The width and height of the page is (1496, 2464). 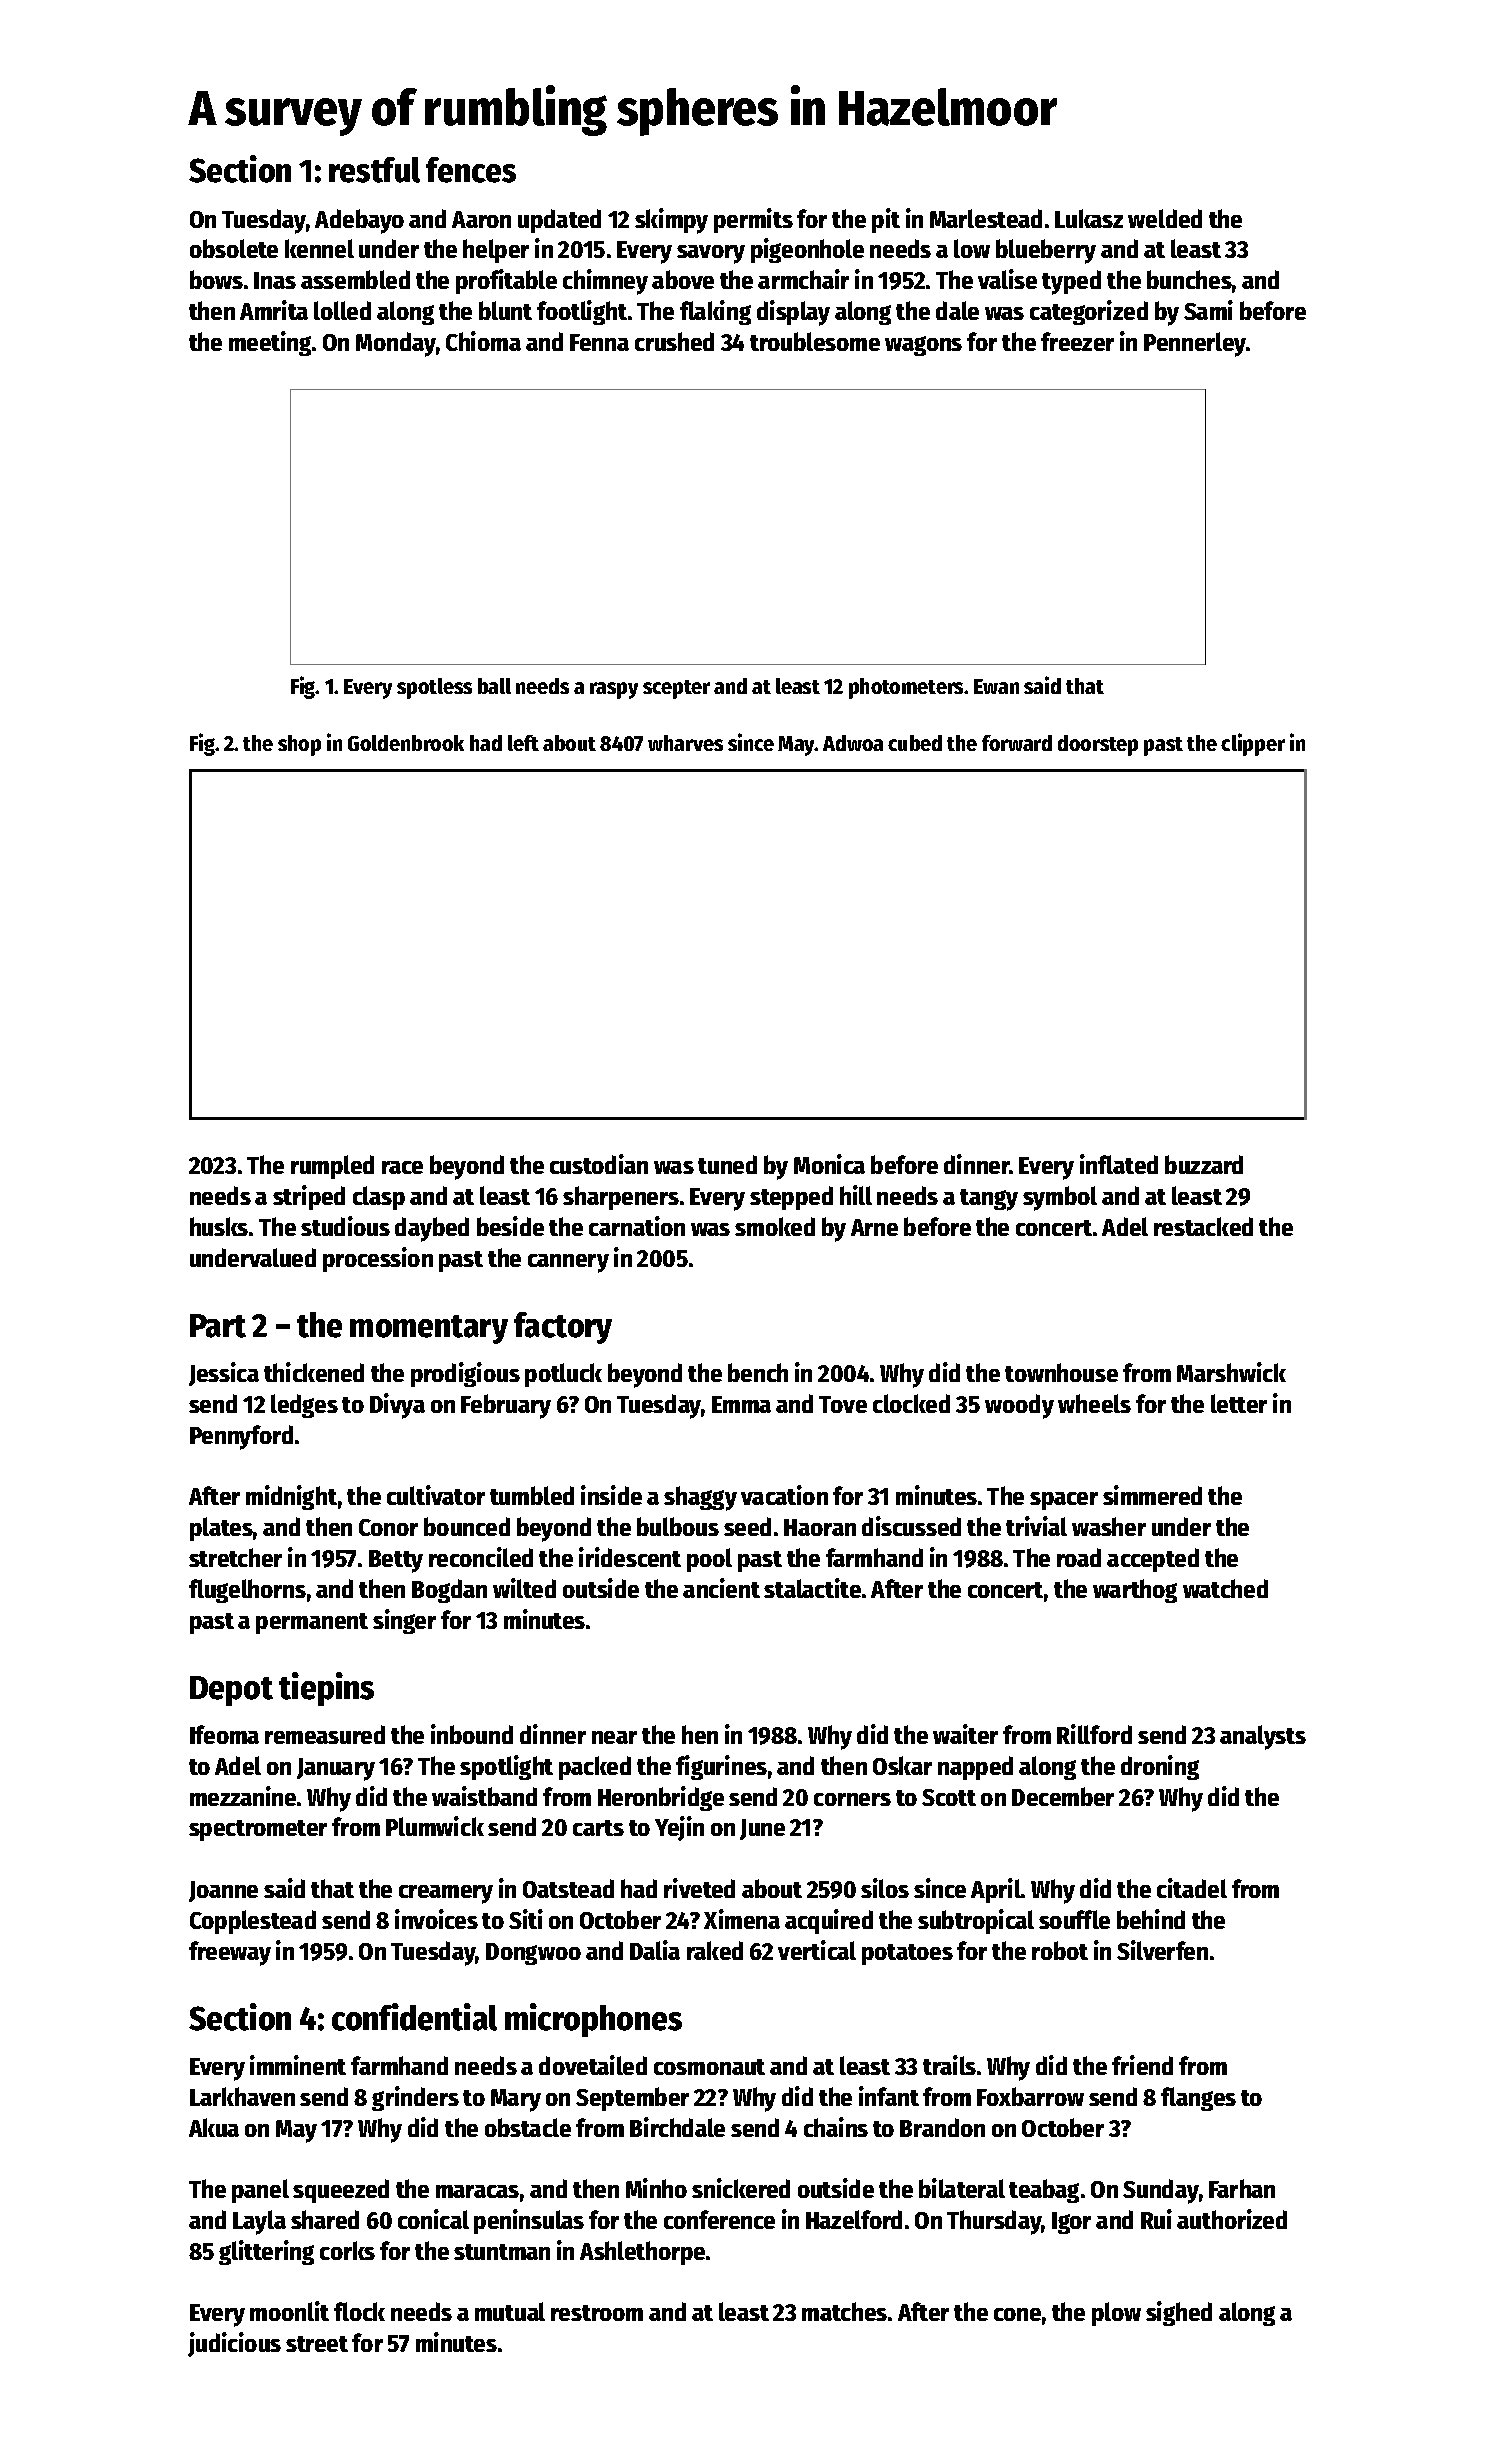 I want to click on June, so click(x=762, y=1829).
